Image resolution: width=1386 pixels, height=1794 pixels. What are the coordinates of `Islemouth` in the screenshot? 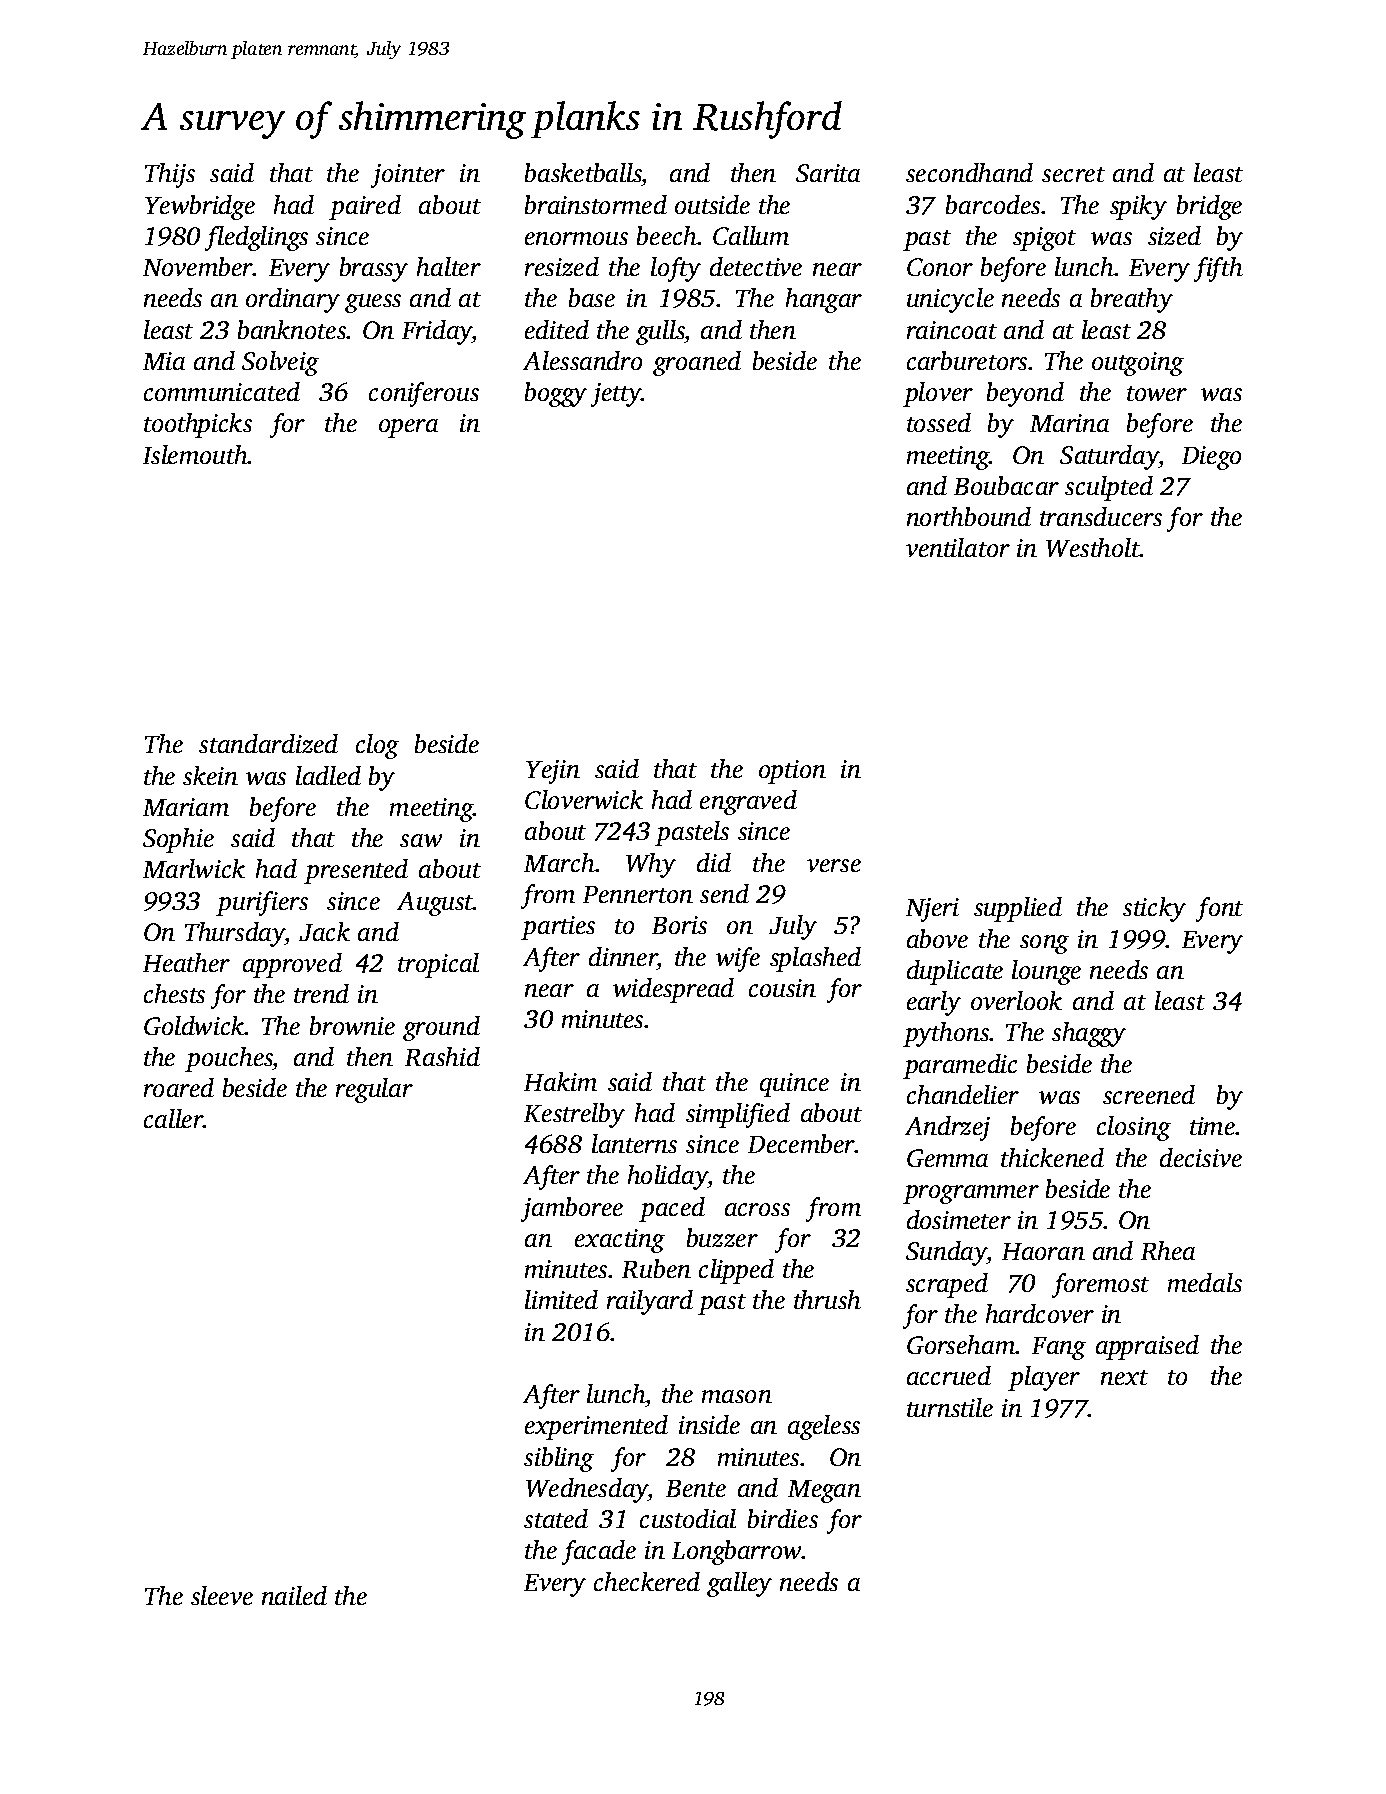 It's located at (195, 454).
